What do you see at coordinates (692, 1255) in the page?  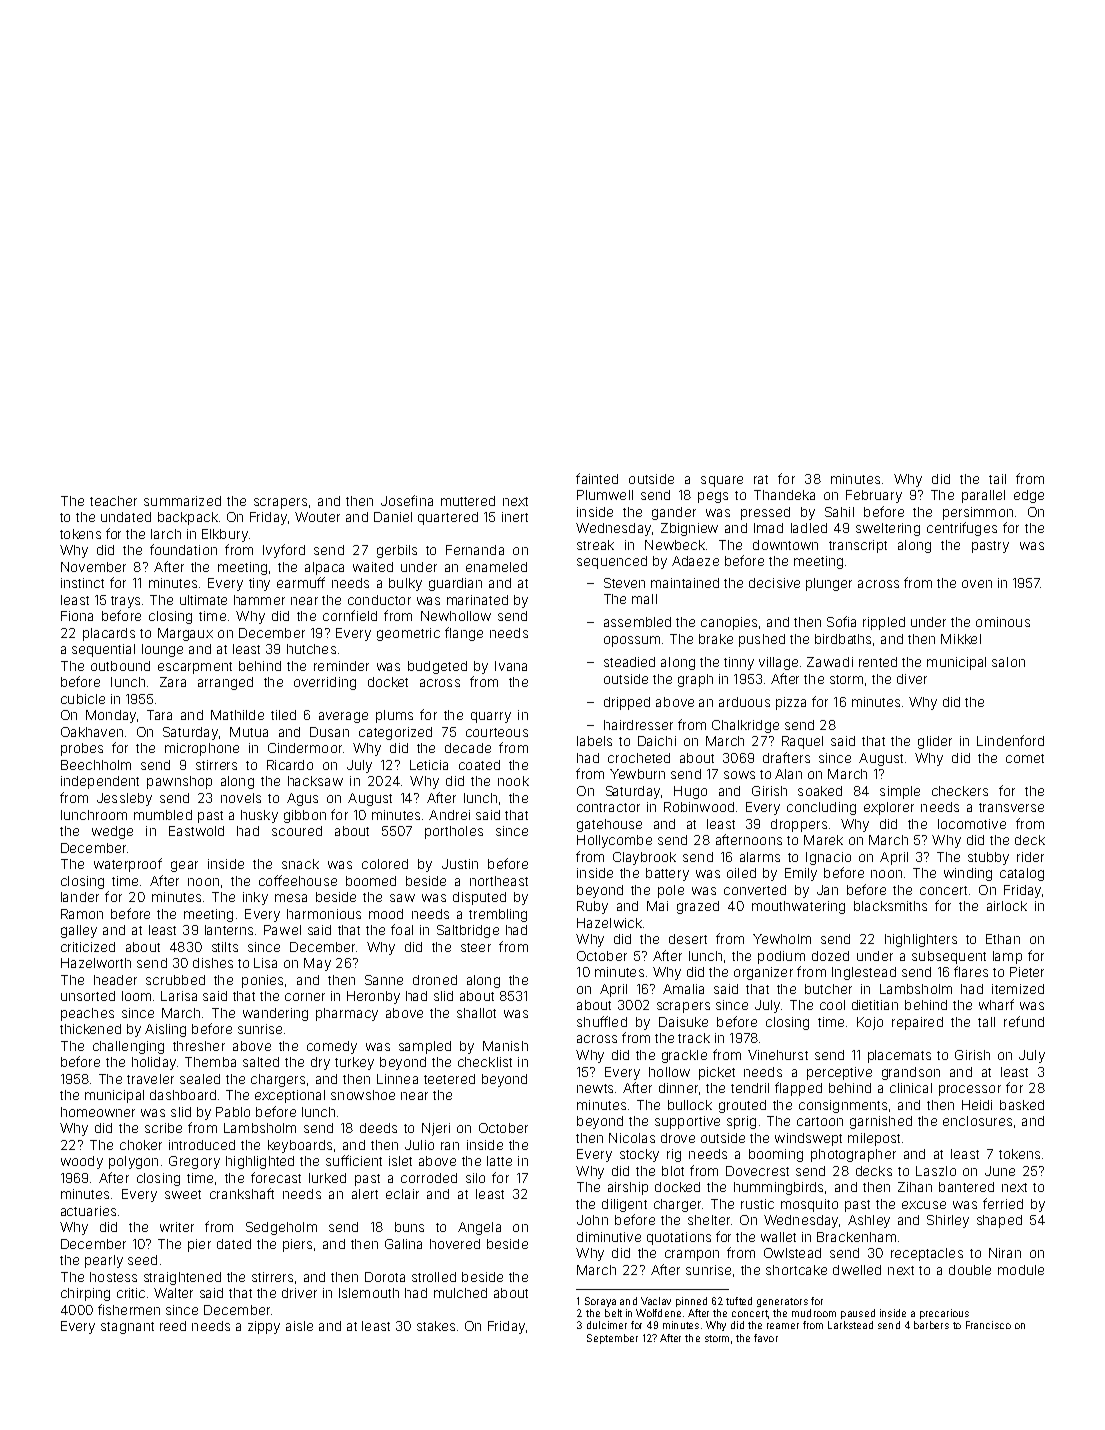 I see `crampon` at bounding box center [692, 1255].
